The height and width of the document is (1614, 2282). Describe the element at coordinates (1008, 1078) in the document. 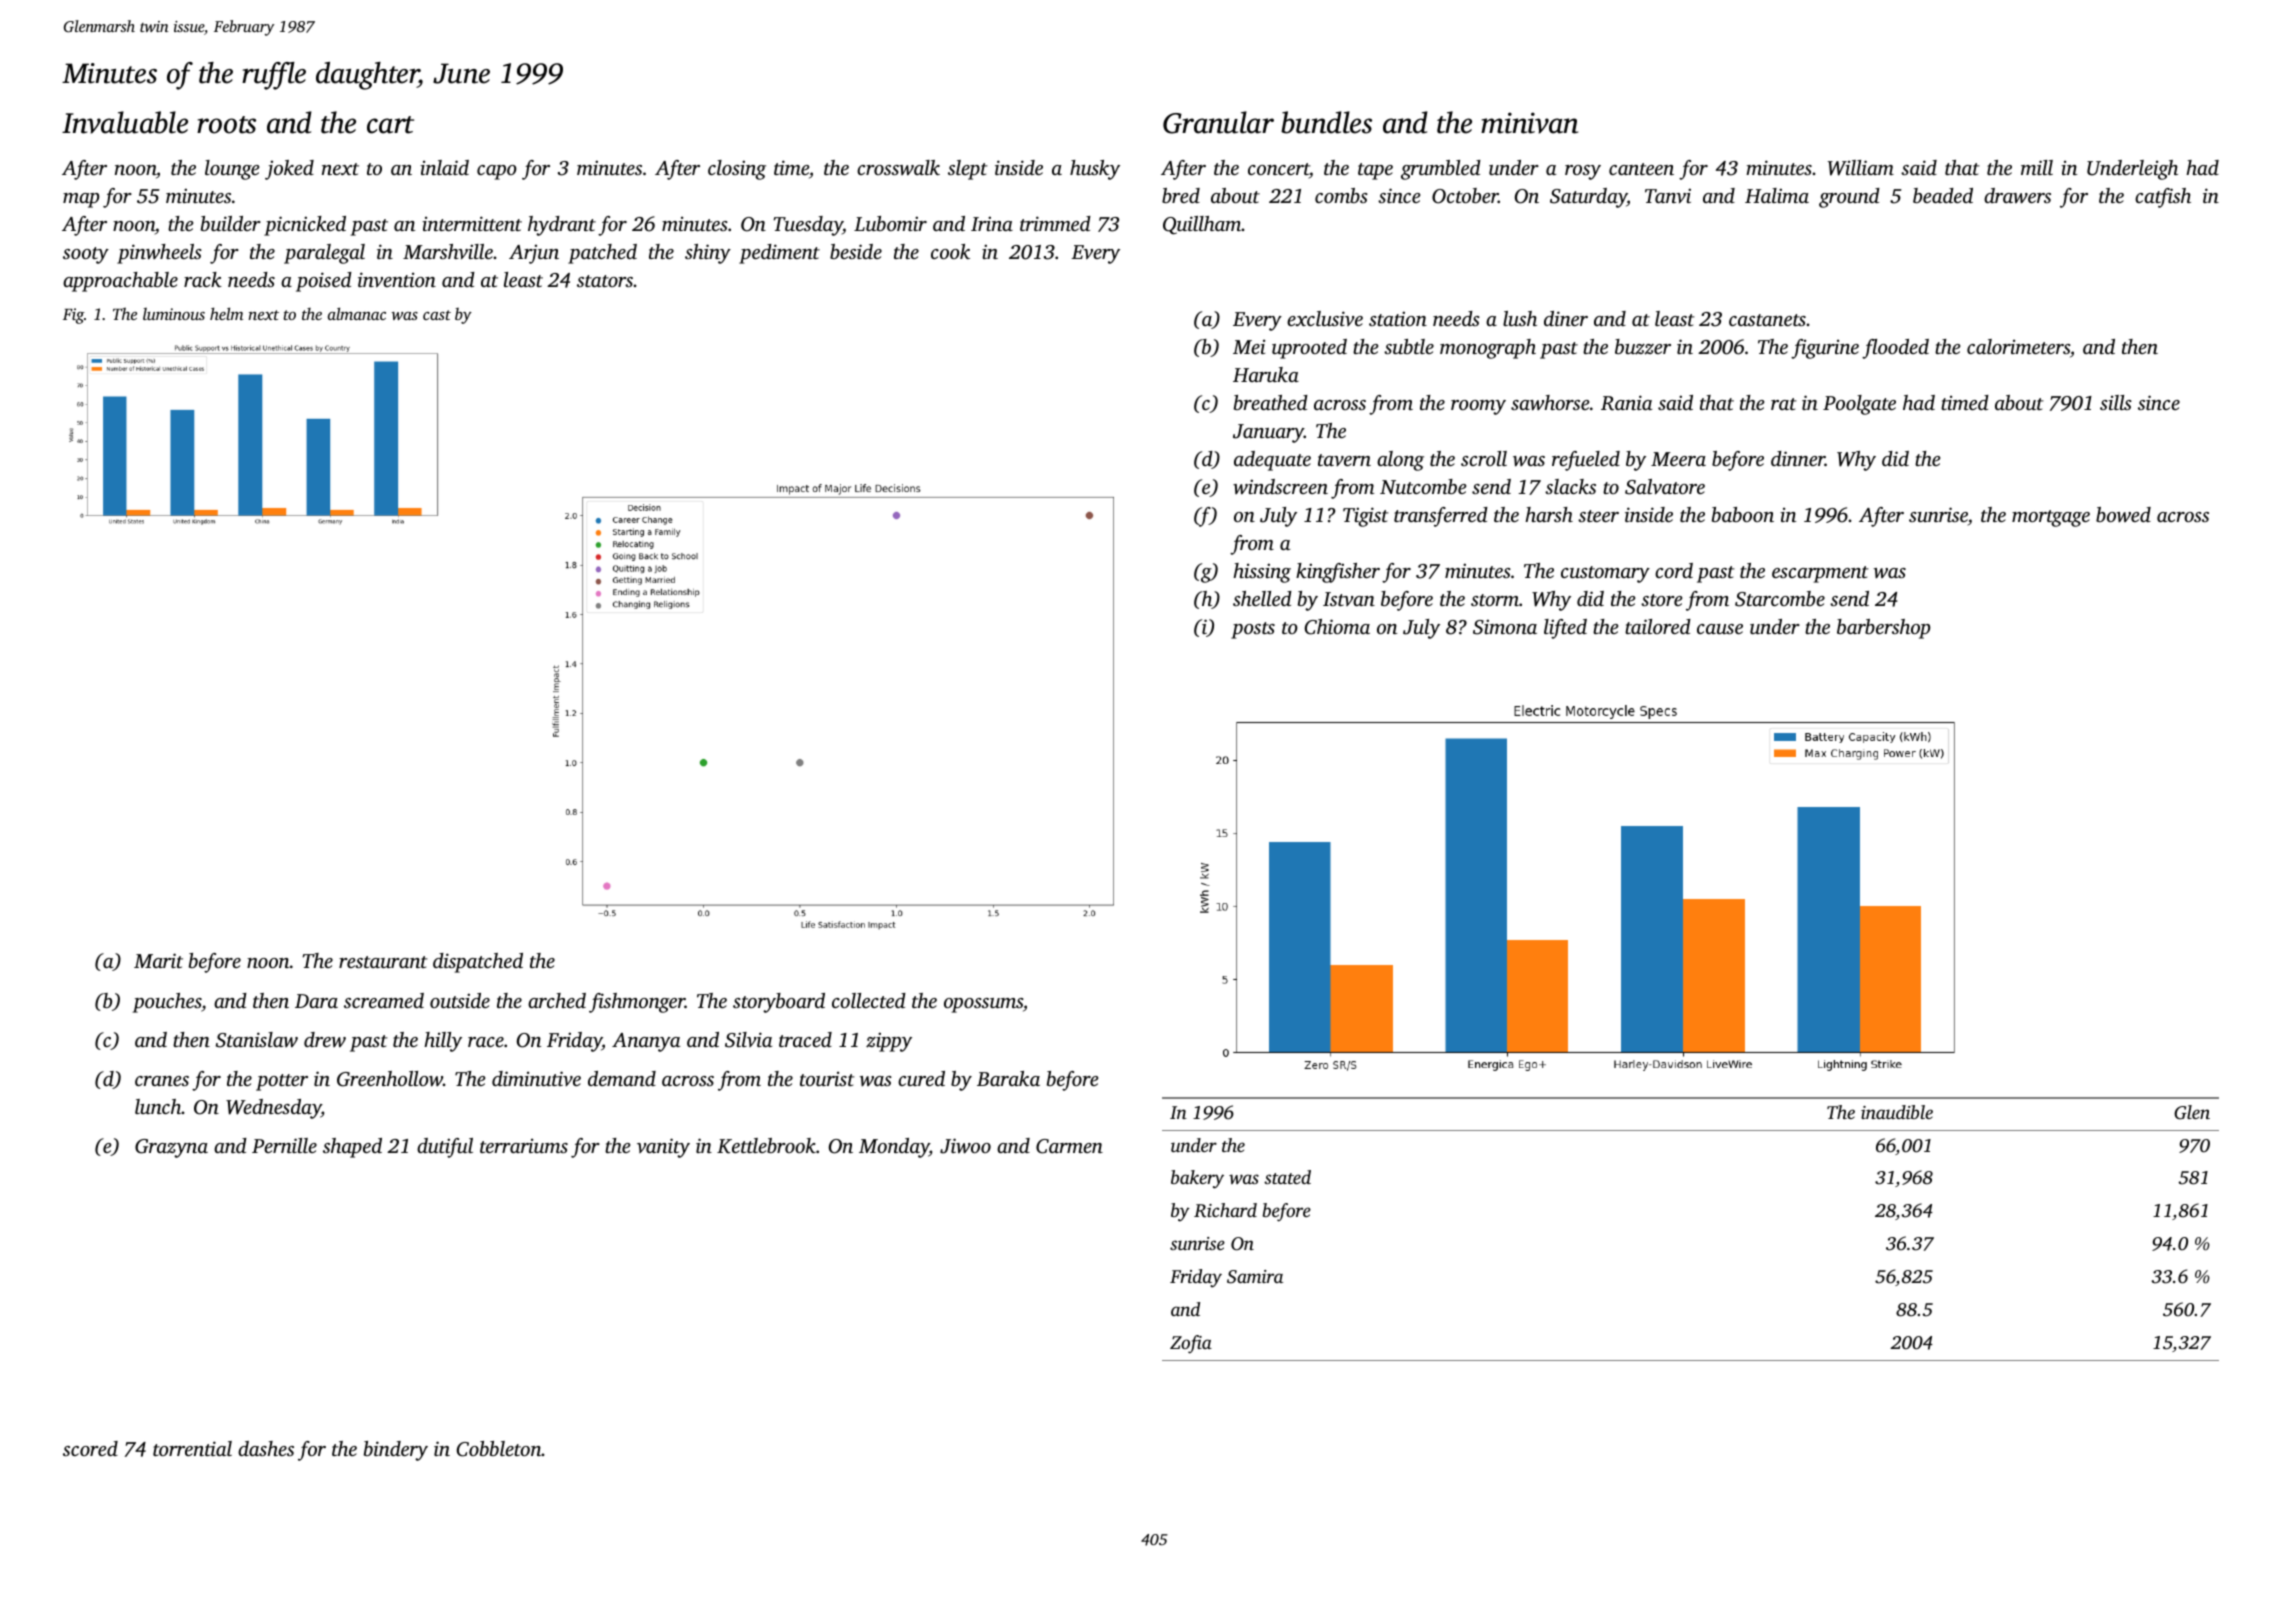

I see `Baraka` at that location.
